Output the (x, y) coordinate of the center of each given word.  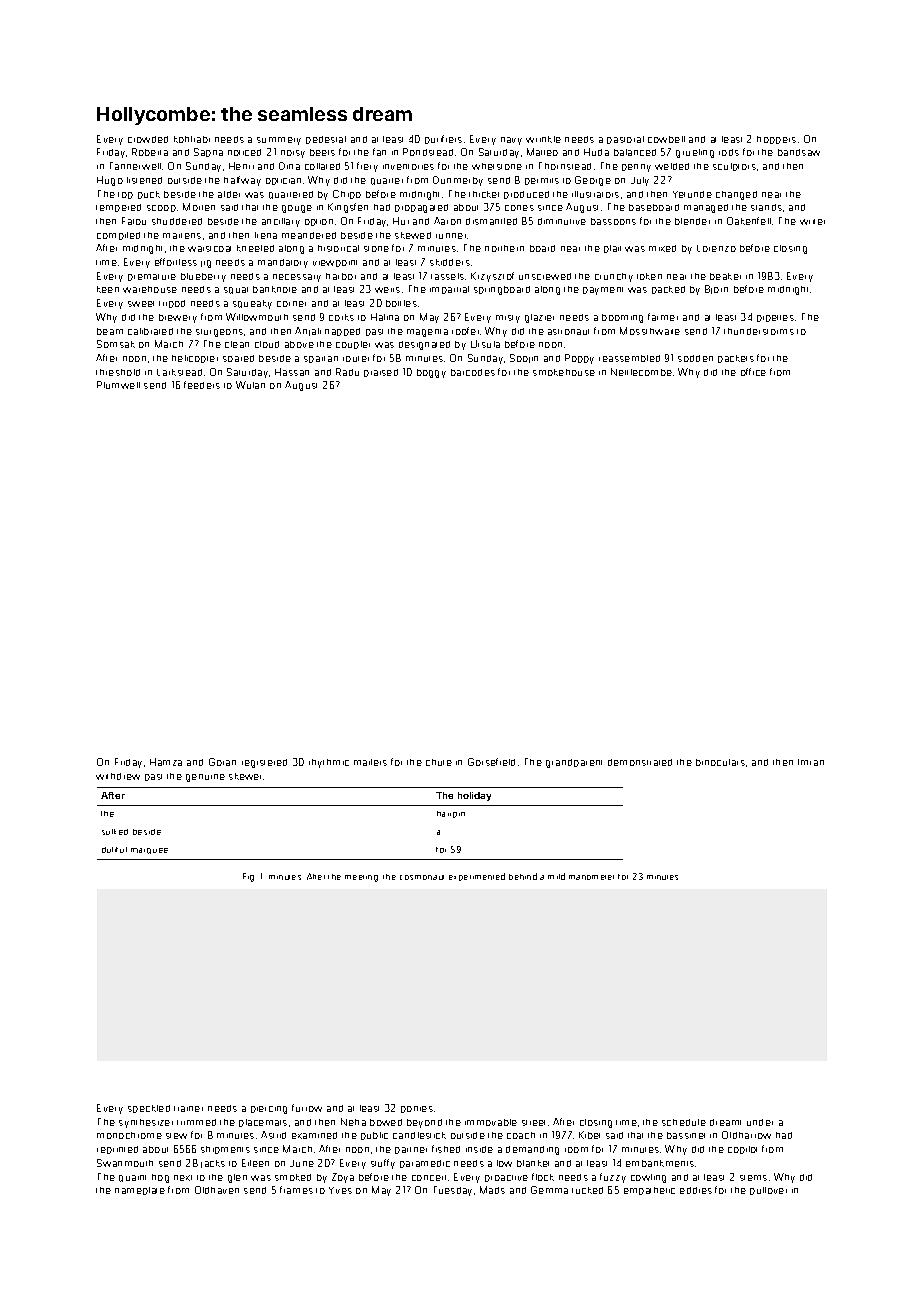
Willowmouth (257, 317)
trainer (188, 1109)
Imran (811, 762)
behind (523, 876)
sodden (695, 358)
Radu (347, 372)
